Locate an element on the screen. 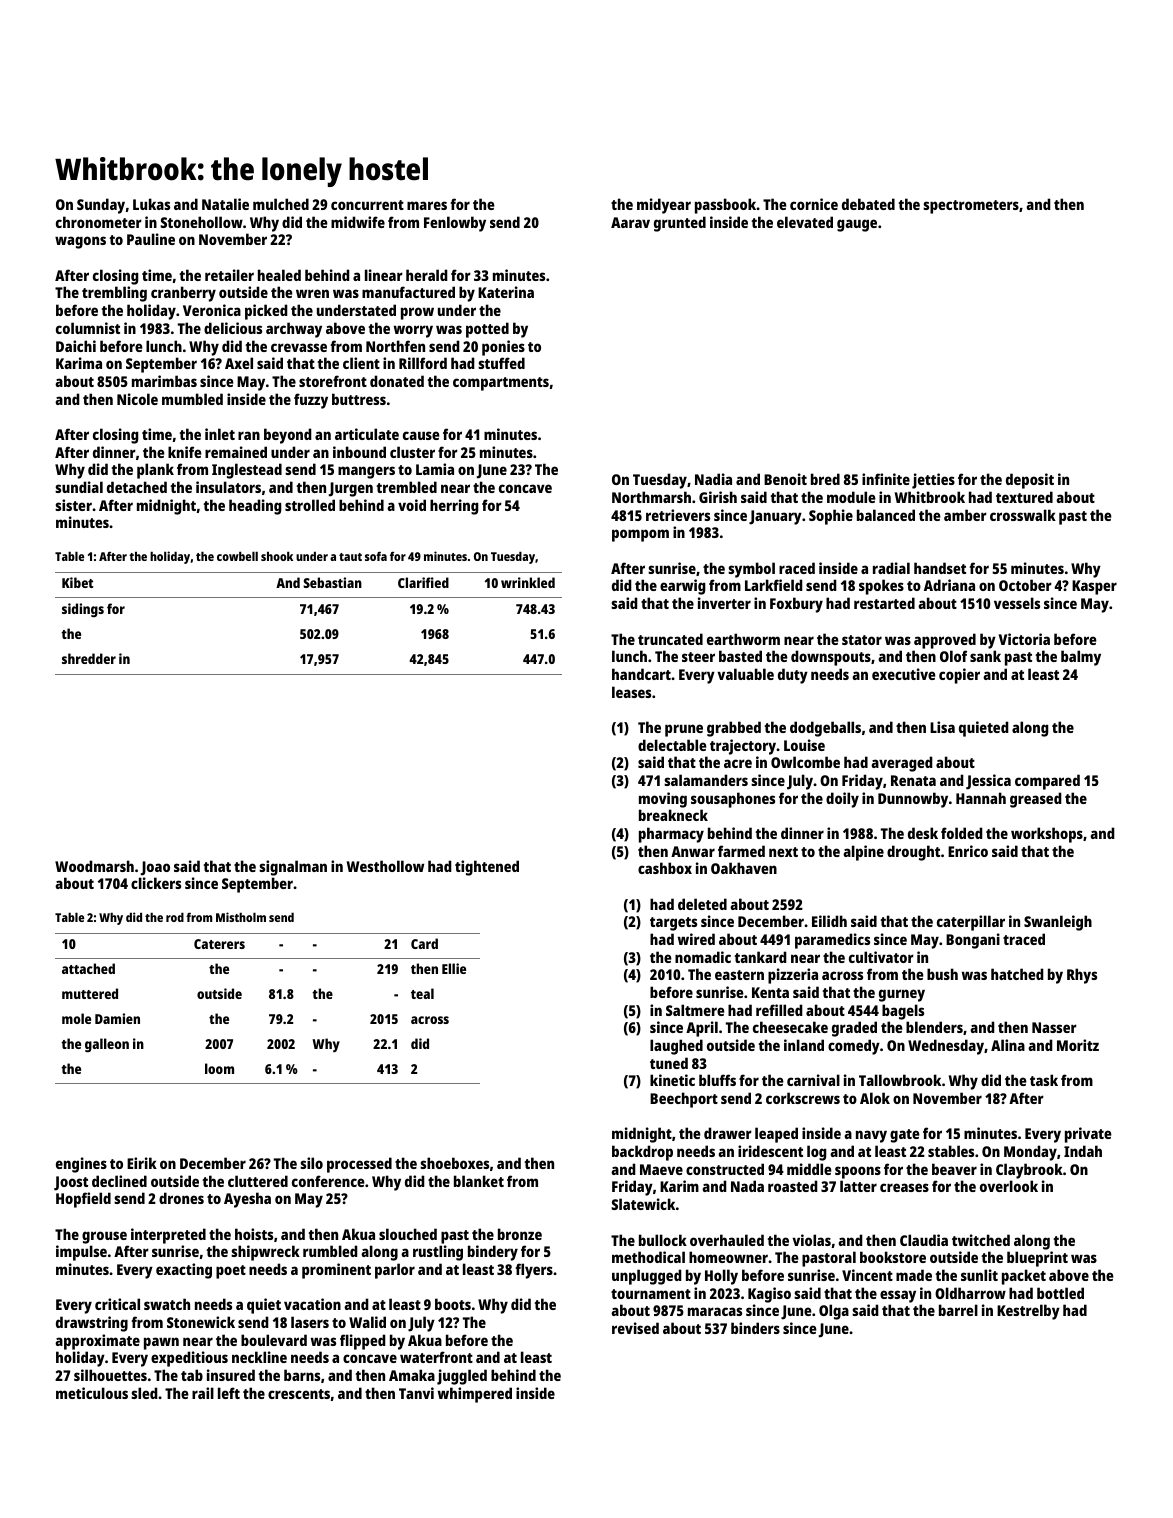 Image resolution: width=1173 pixels, height=1518 pixels. bronze is located at coordinates (520, 1234).
